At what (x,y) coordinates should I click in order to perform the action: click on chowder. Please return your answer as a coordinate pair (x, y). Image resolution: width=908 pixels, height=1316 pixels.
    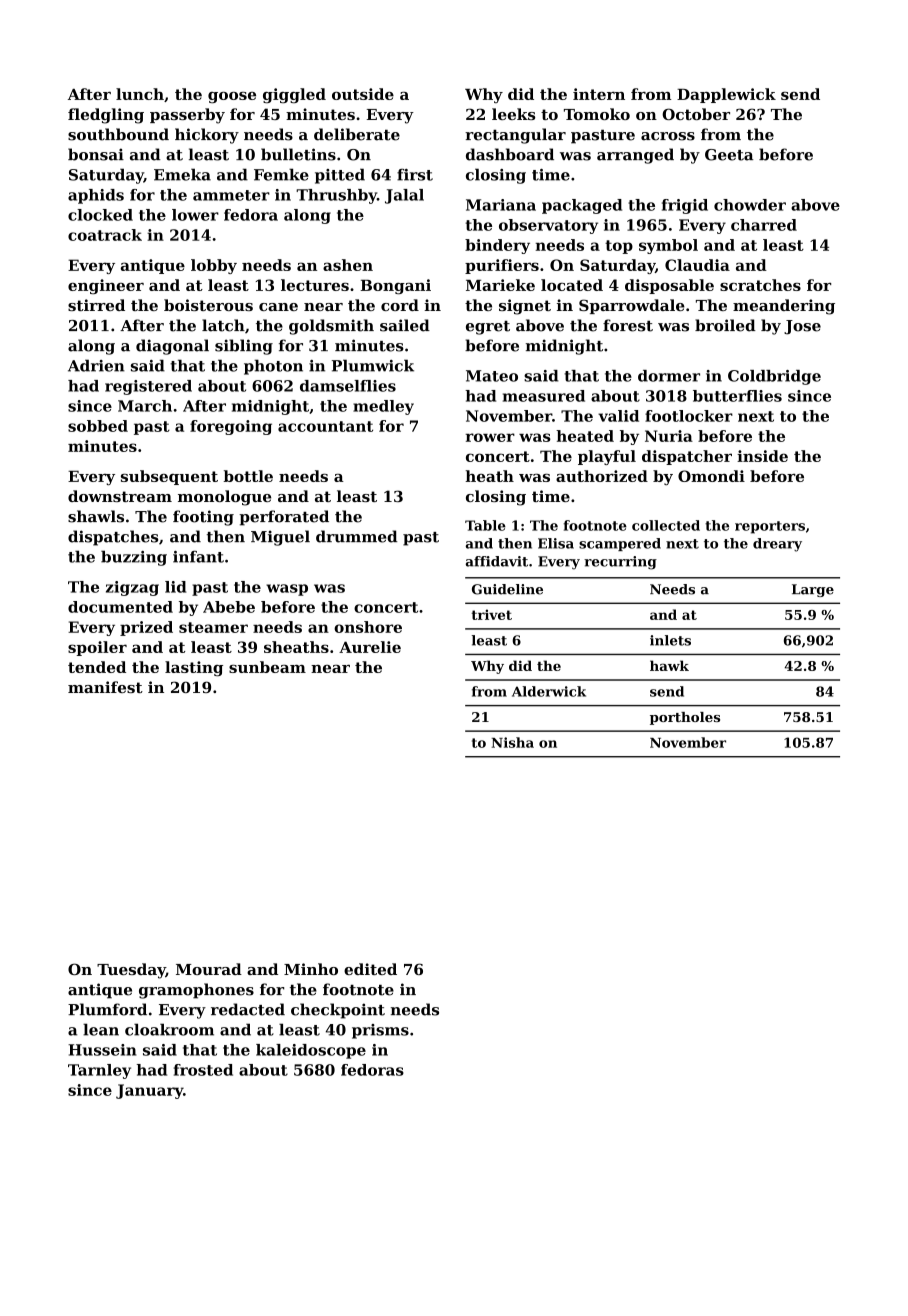
    Looking at the image, I should click on (750, 205).
